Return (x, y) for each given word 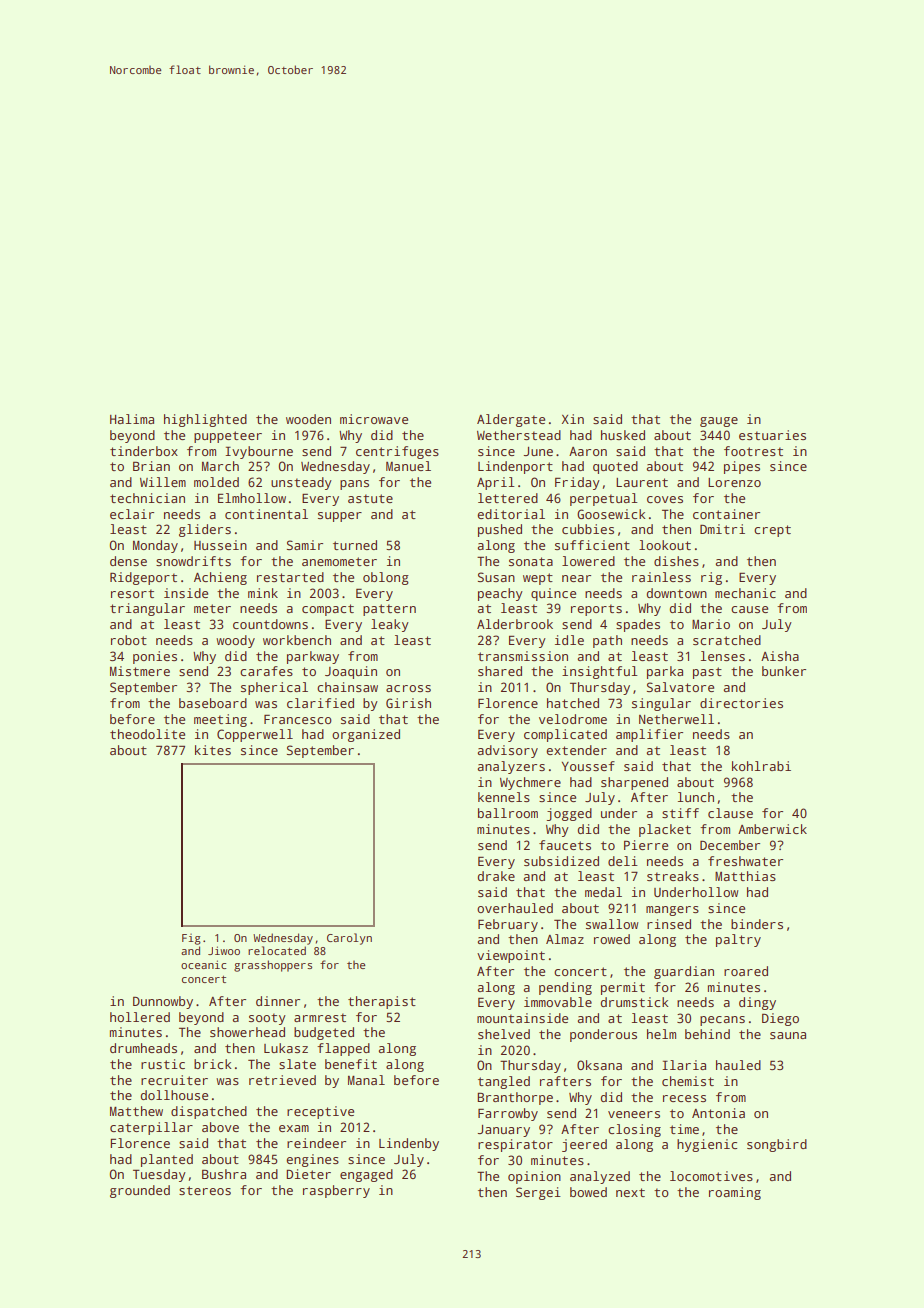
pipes (742, 467)
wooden (308, 419)
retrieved (282, 1080)
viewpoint (511, 956)
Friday (577, 483)
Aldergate (511, 420)
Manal (366, 1080)
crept (772, 531)
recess (684, 1098)
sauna (788, 1035)
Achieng (220, 578)
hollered (140, 1017)
